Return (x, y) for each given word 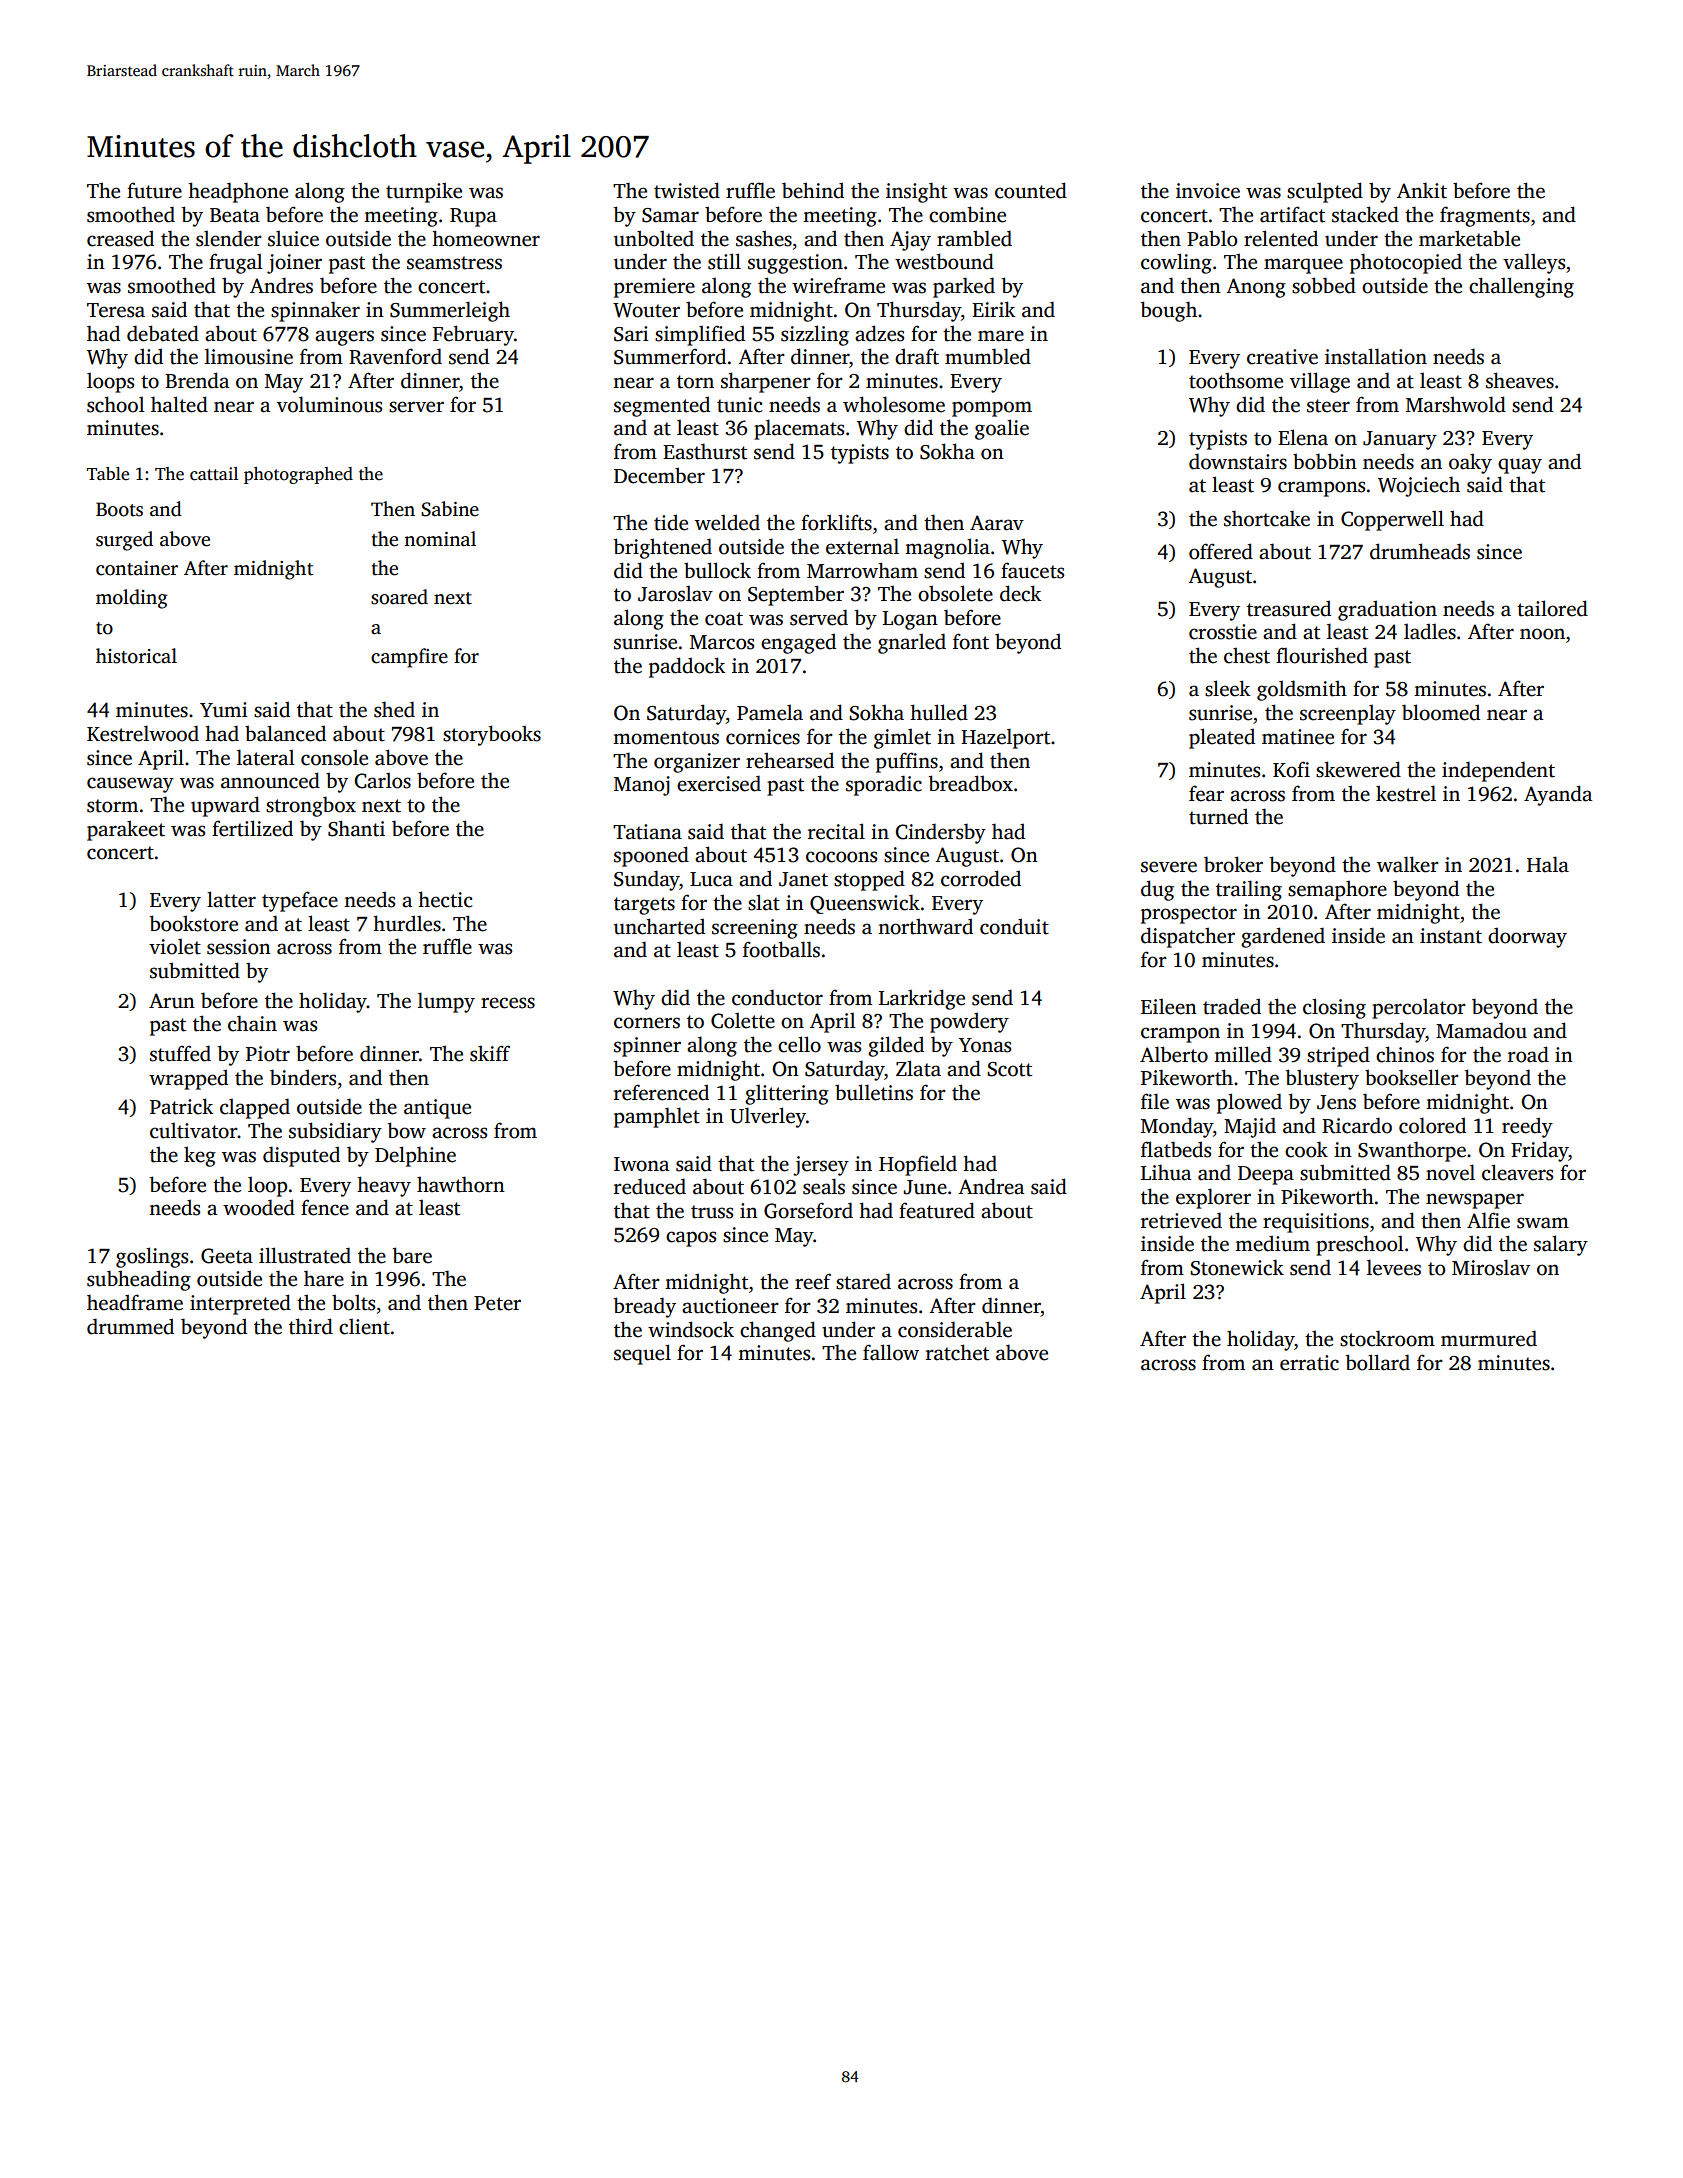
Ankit (1422, 190)
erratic (1309, 1363)
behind (813, 190)
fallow (891, 1352)
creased (120, 238)
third (311, 1326)
